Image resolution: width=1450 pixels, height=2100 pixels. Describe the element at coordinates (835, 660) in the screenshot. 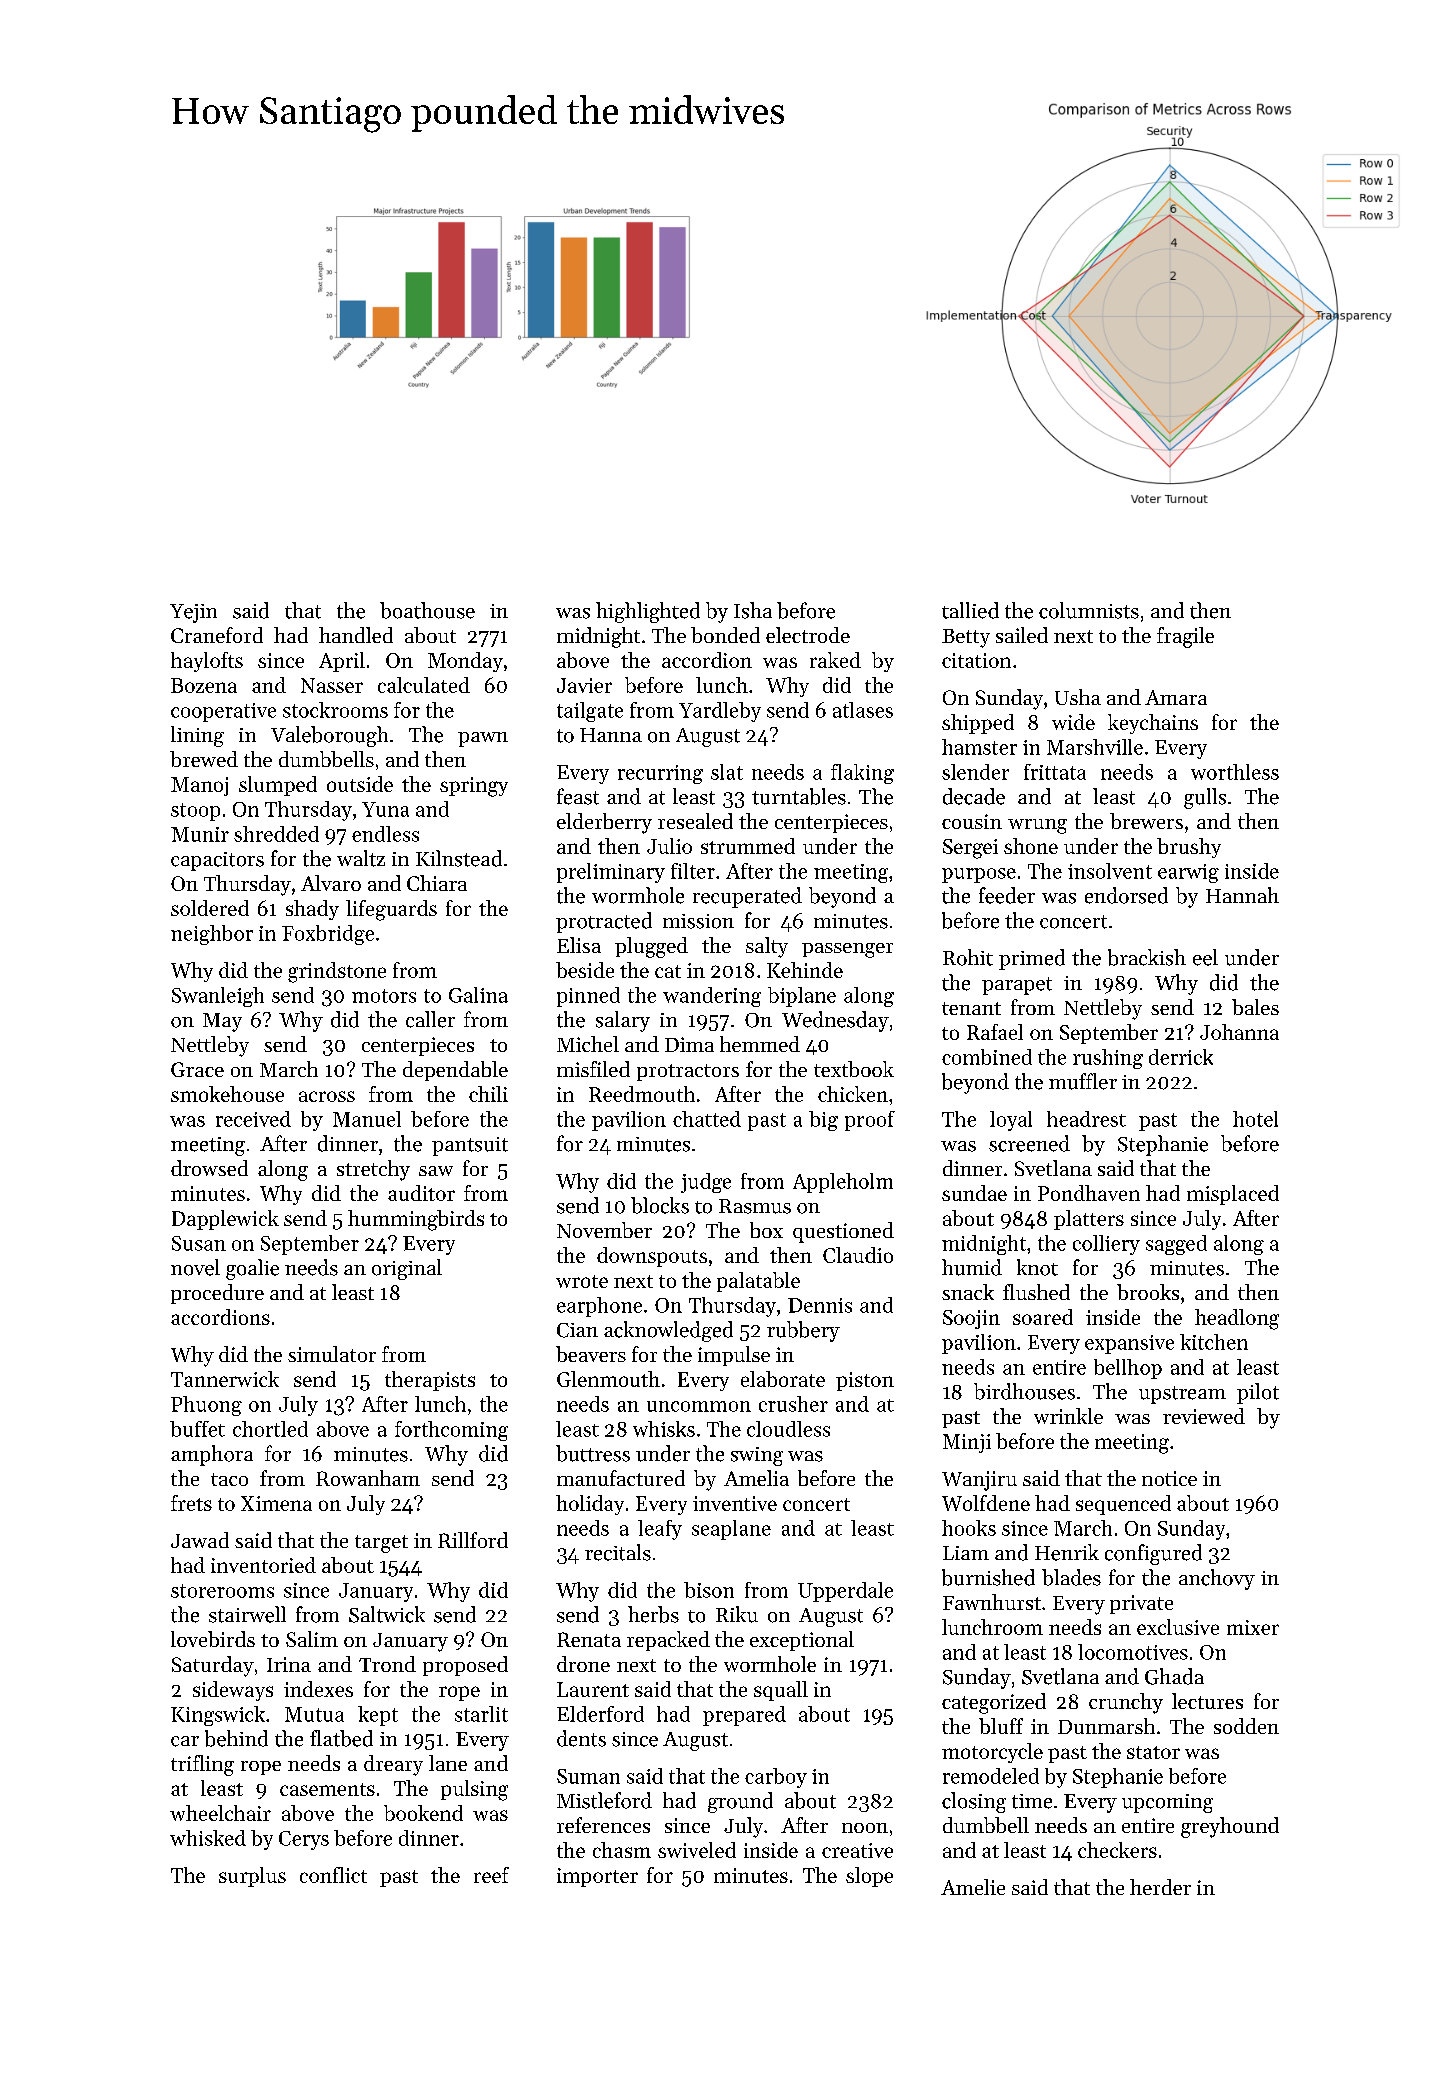

I see `raked` at that location.
